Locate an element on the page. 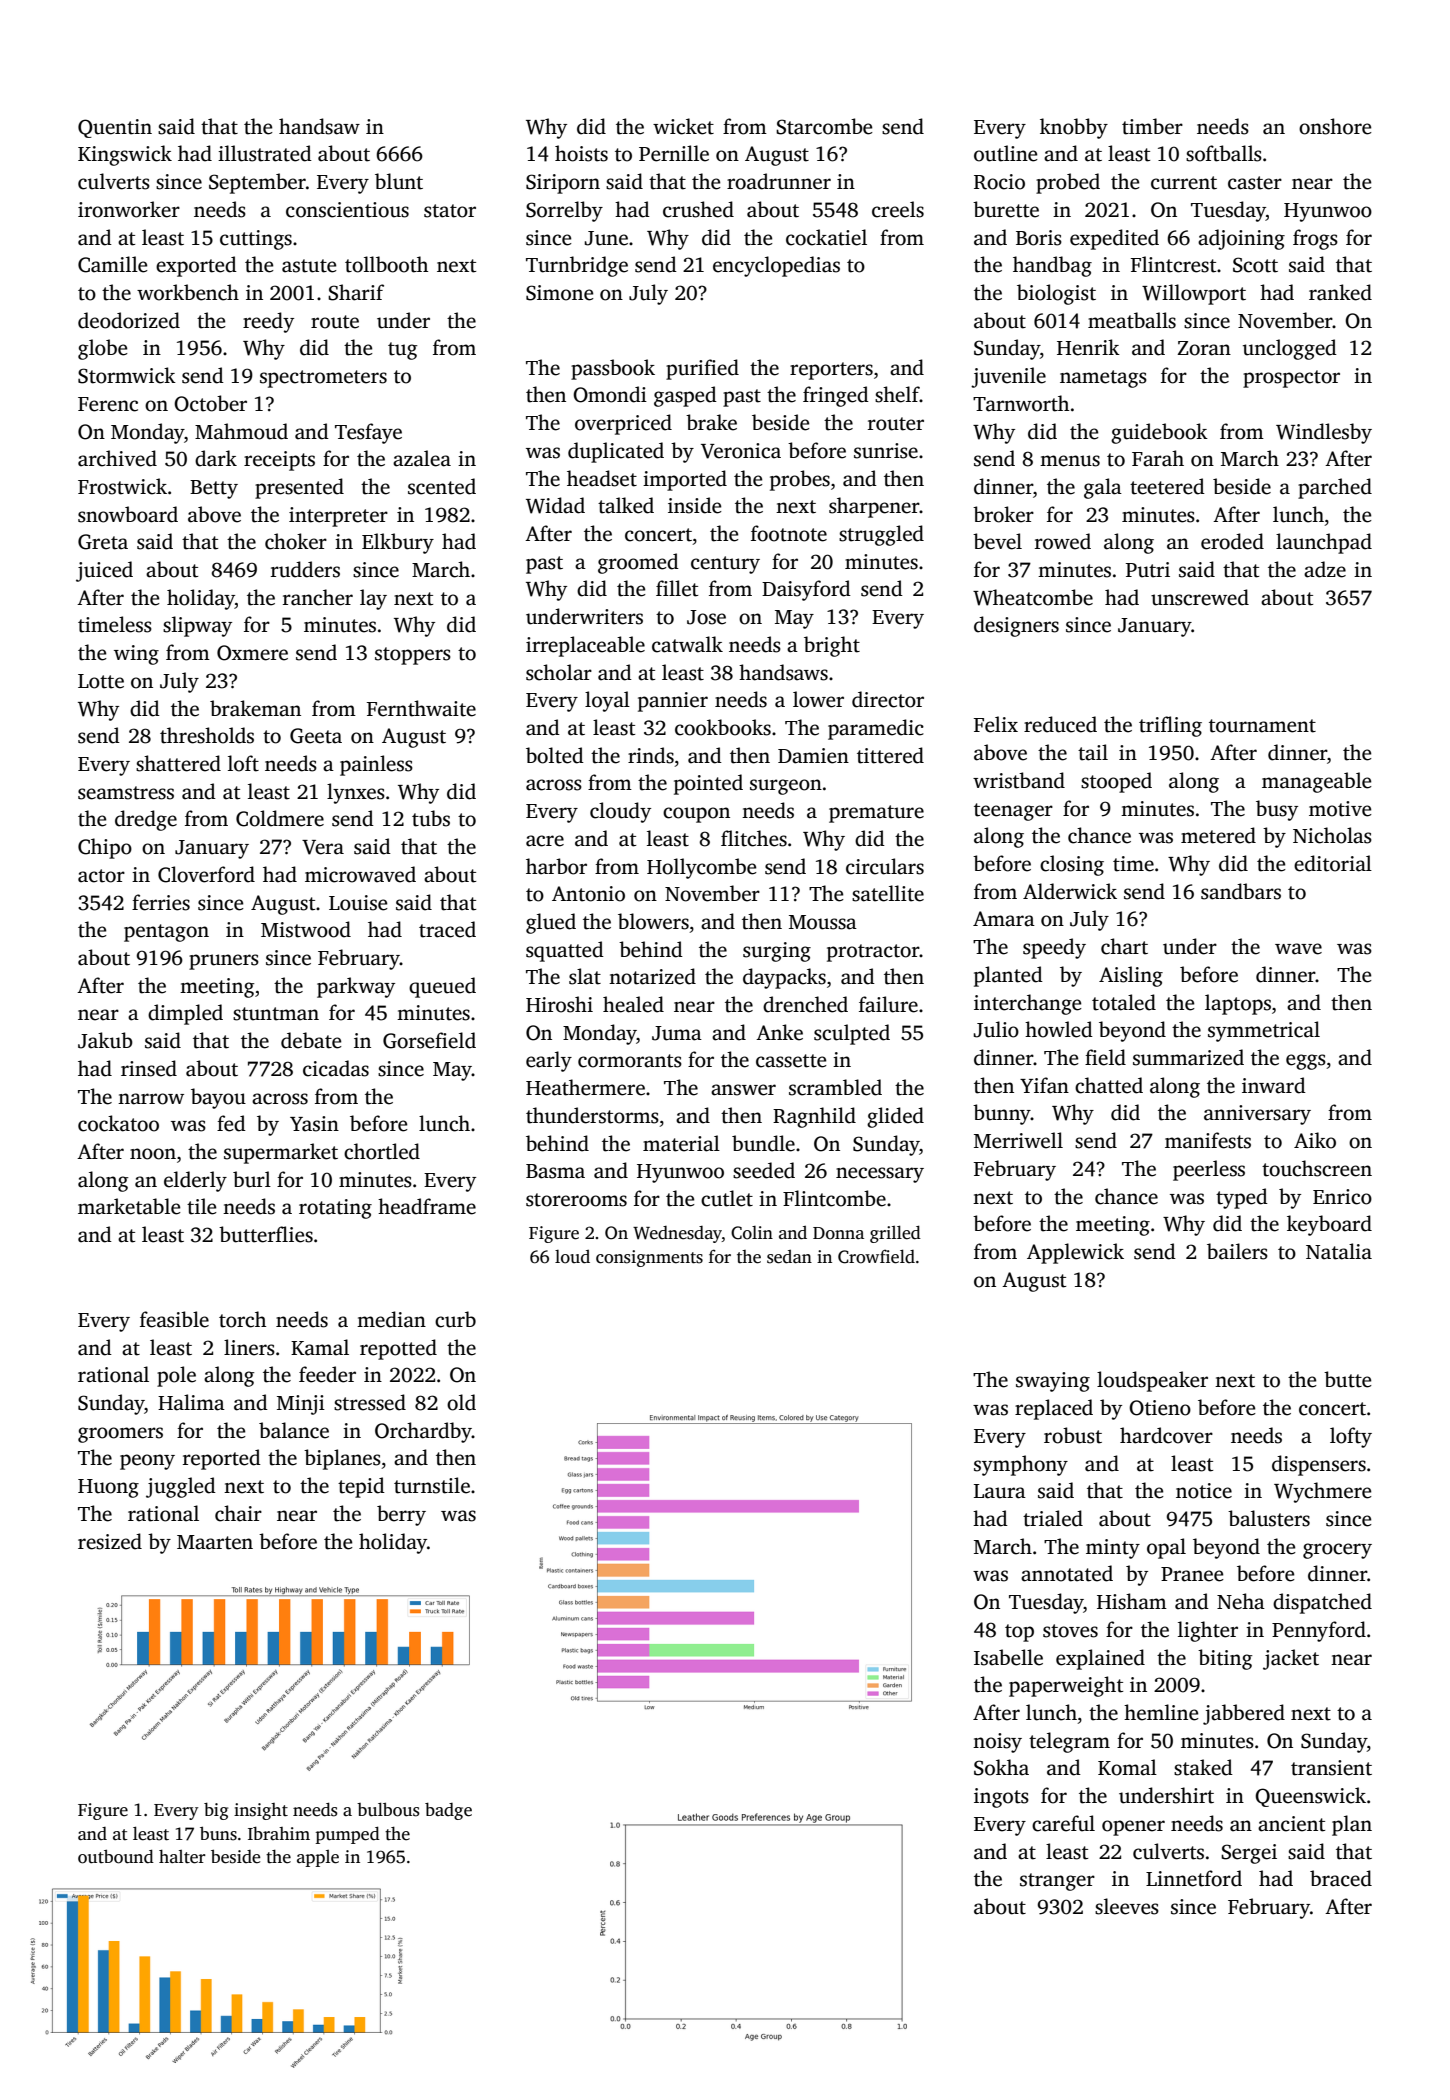 This page has width=1450, height=2100. Orchardby is located at coordinates (423, 1432).
